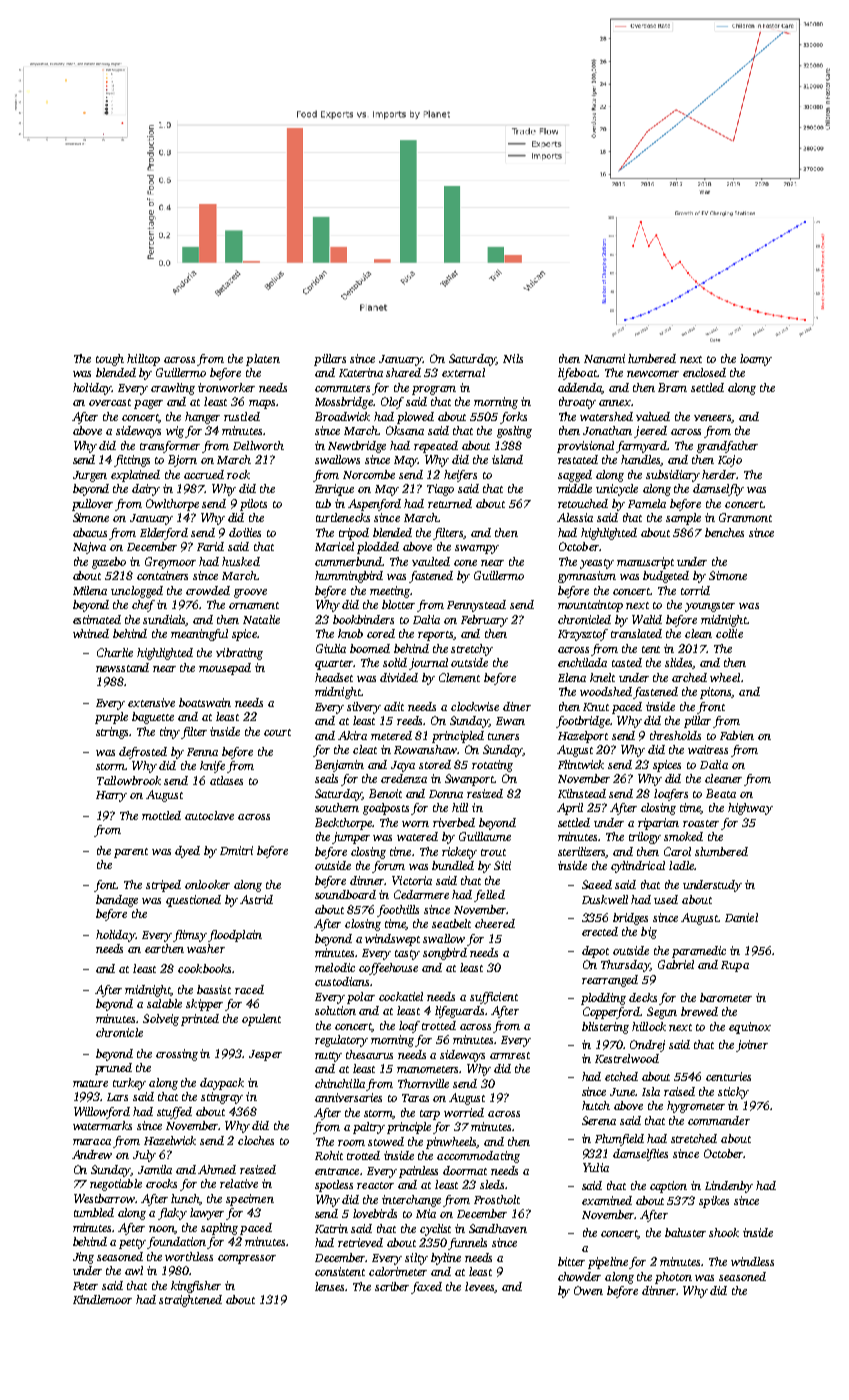 The width and height of the screenshot is (849, 1400). I want to click on scriber, so click(392, 1286).
